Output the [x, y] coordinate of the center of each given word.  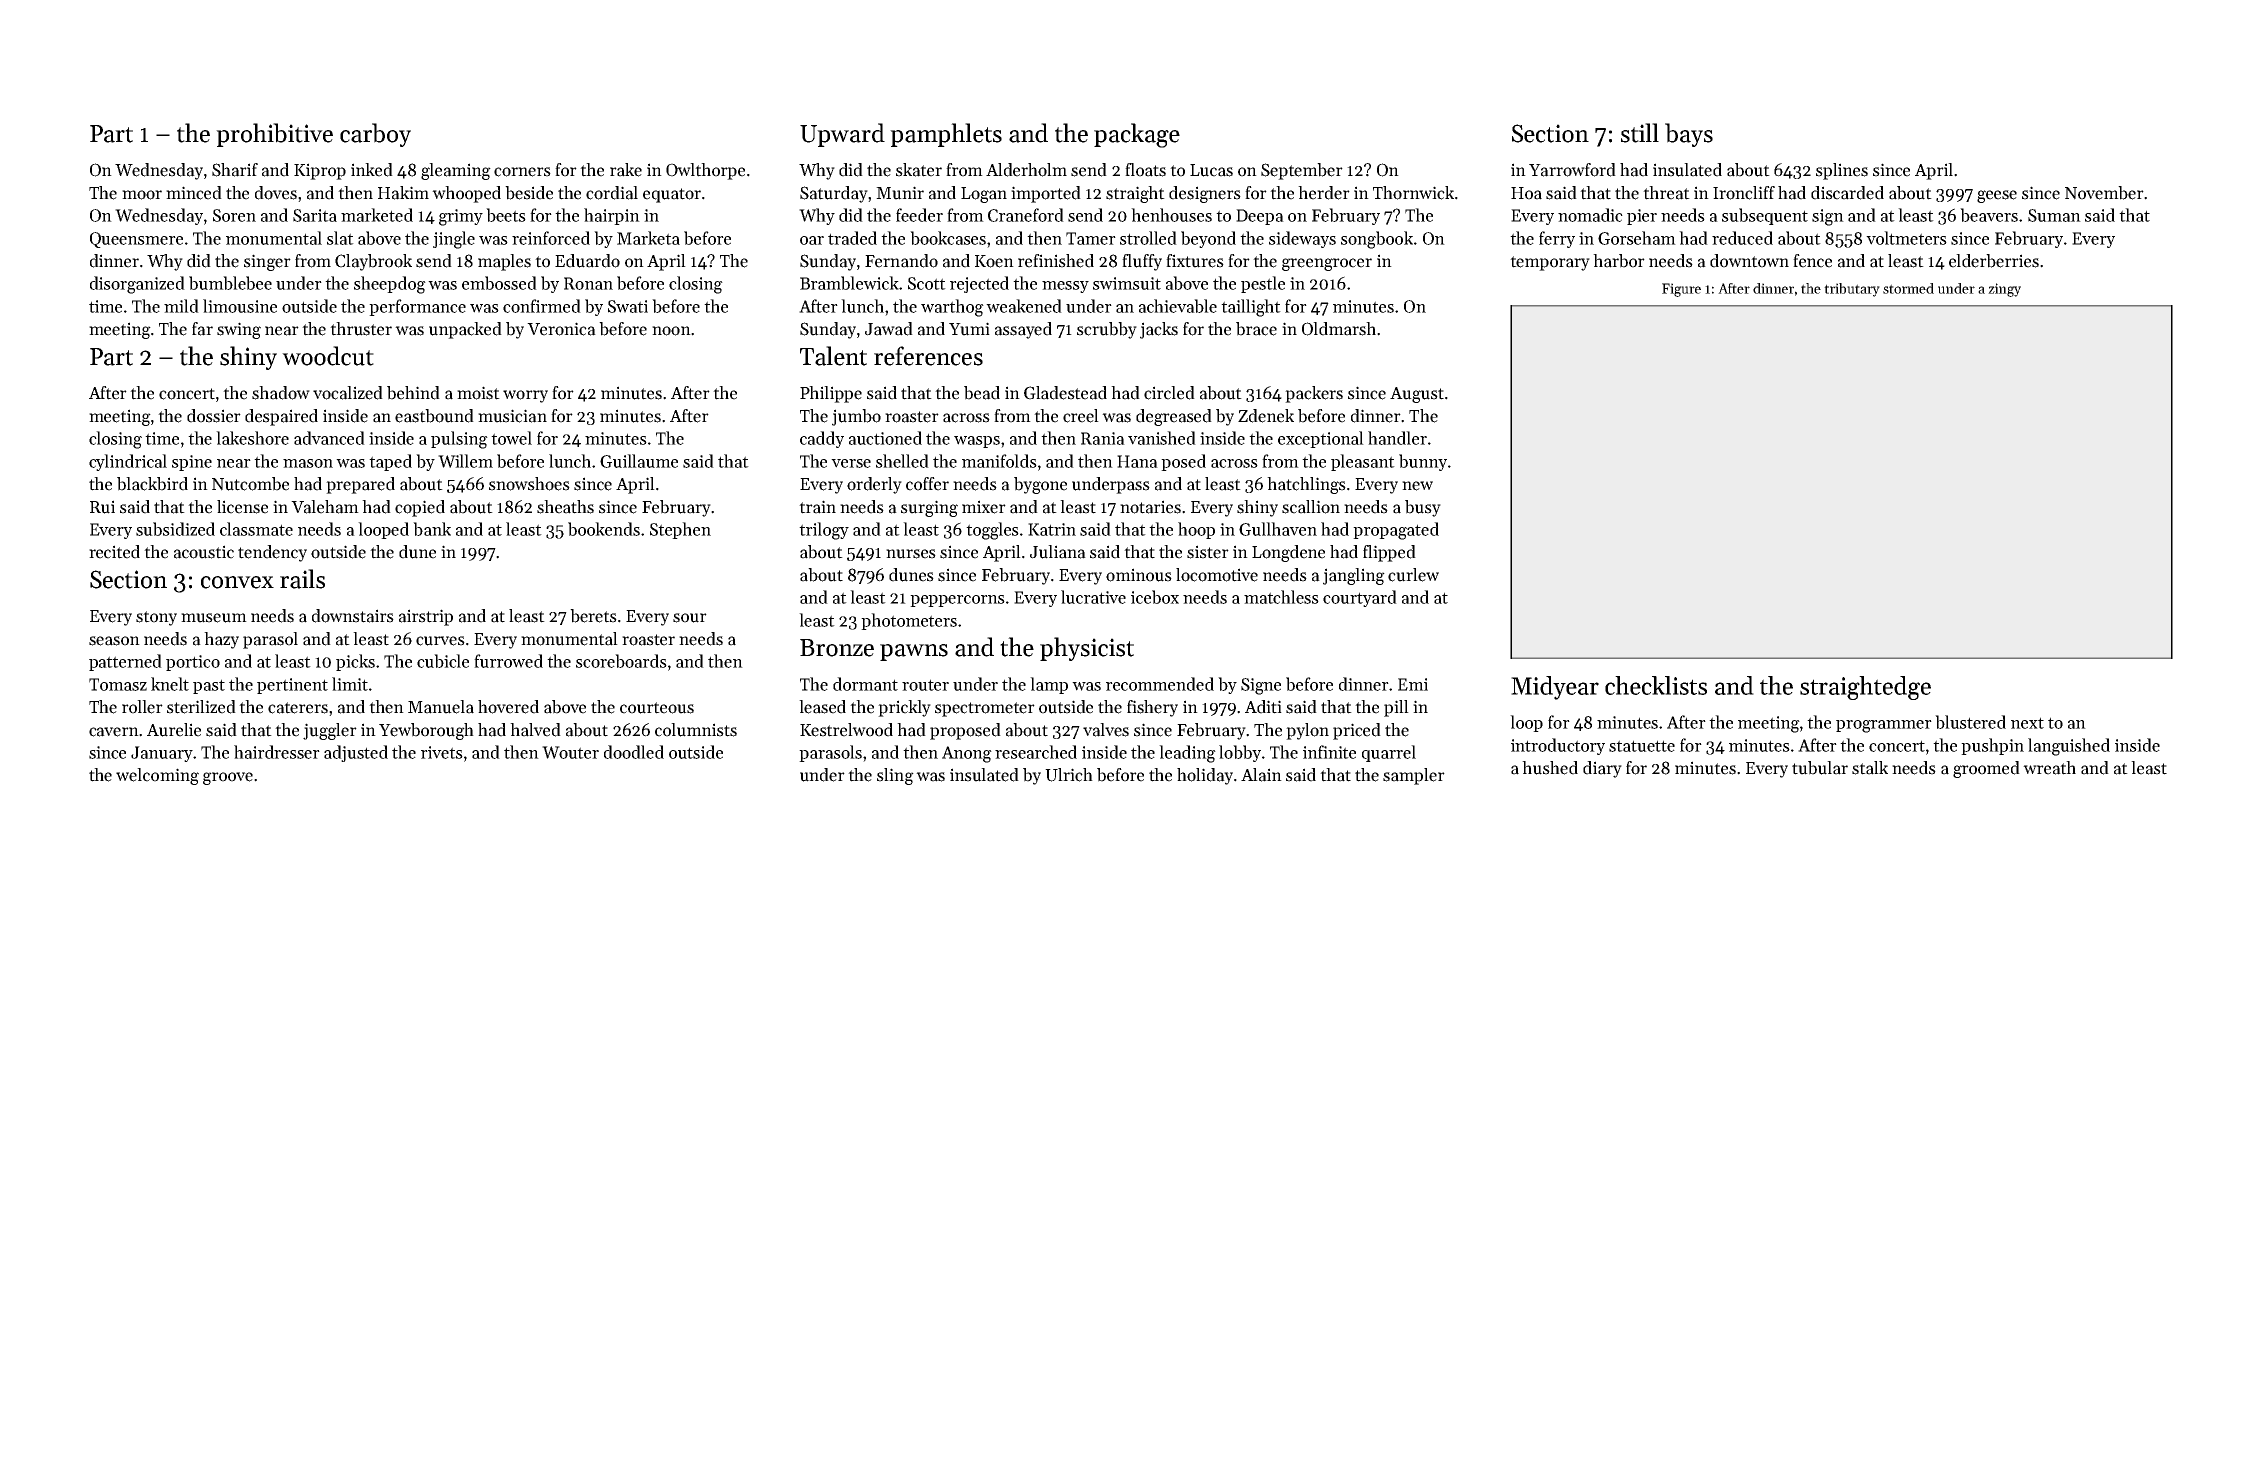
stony [156, 618]
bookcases [948, 238]
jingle [454, 240]
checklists [1656, 685]
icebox [1155, 597]
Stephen [680, 530]
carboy [375, 135]
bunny [1423, 462]
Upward [842, 135]
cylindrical [128, 462]
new [1417, 486]
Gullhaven [1278, 529]
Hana [1137, 461]
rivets [442, 752]
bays [1689, 135]
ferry [1557, 239]
